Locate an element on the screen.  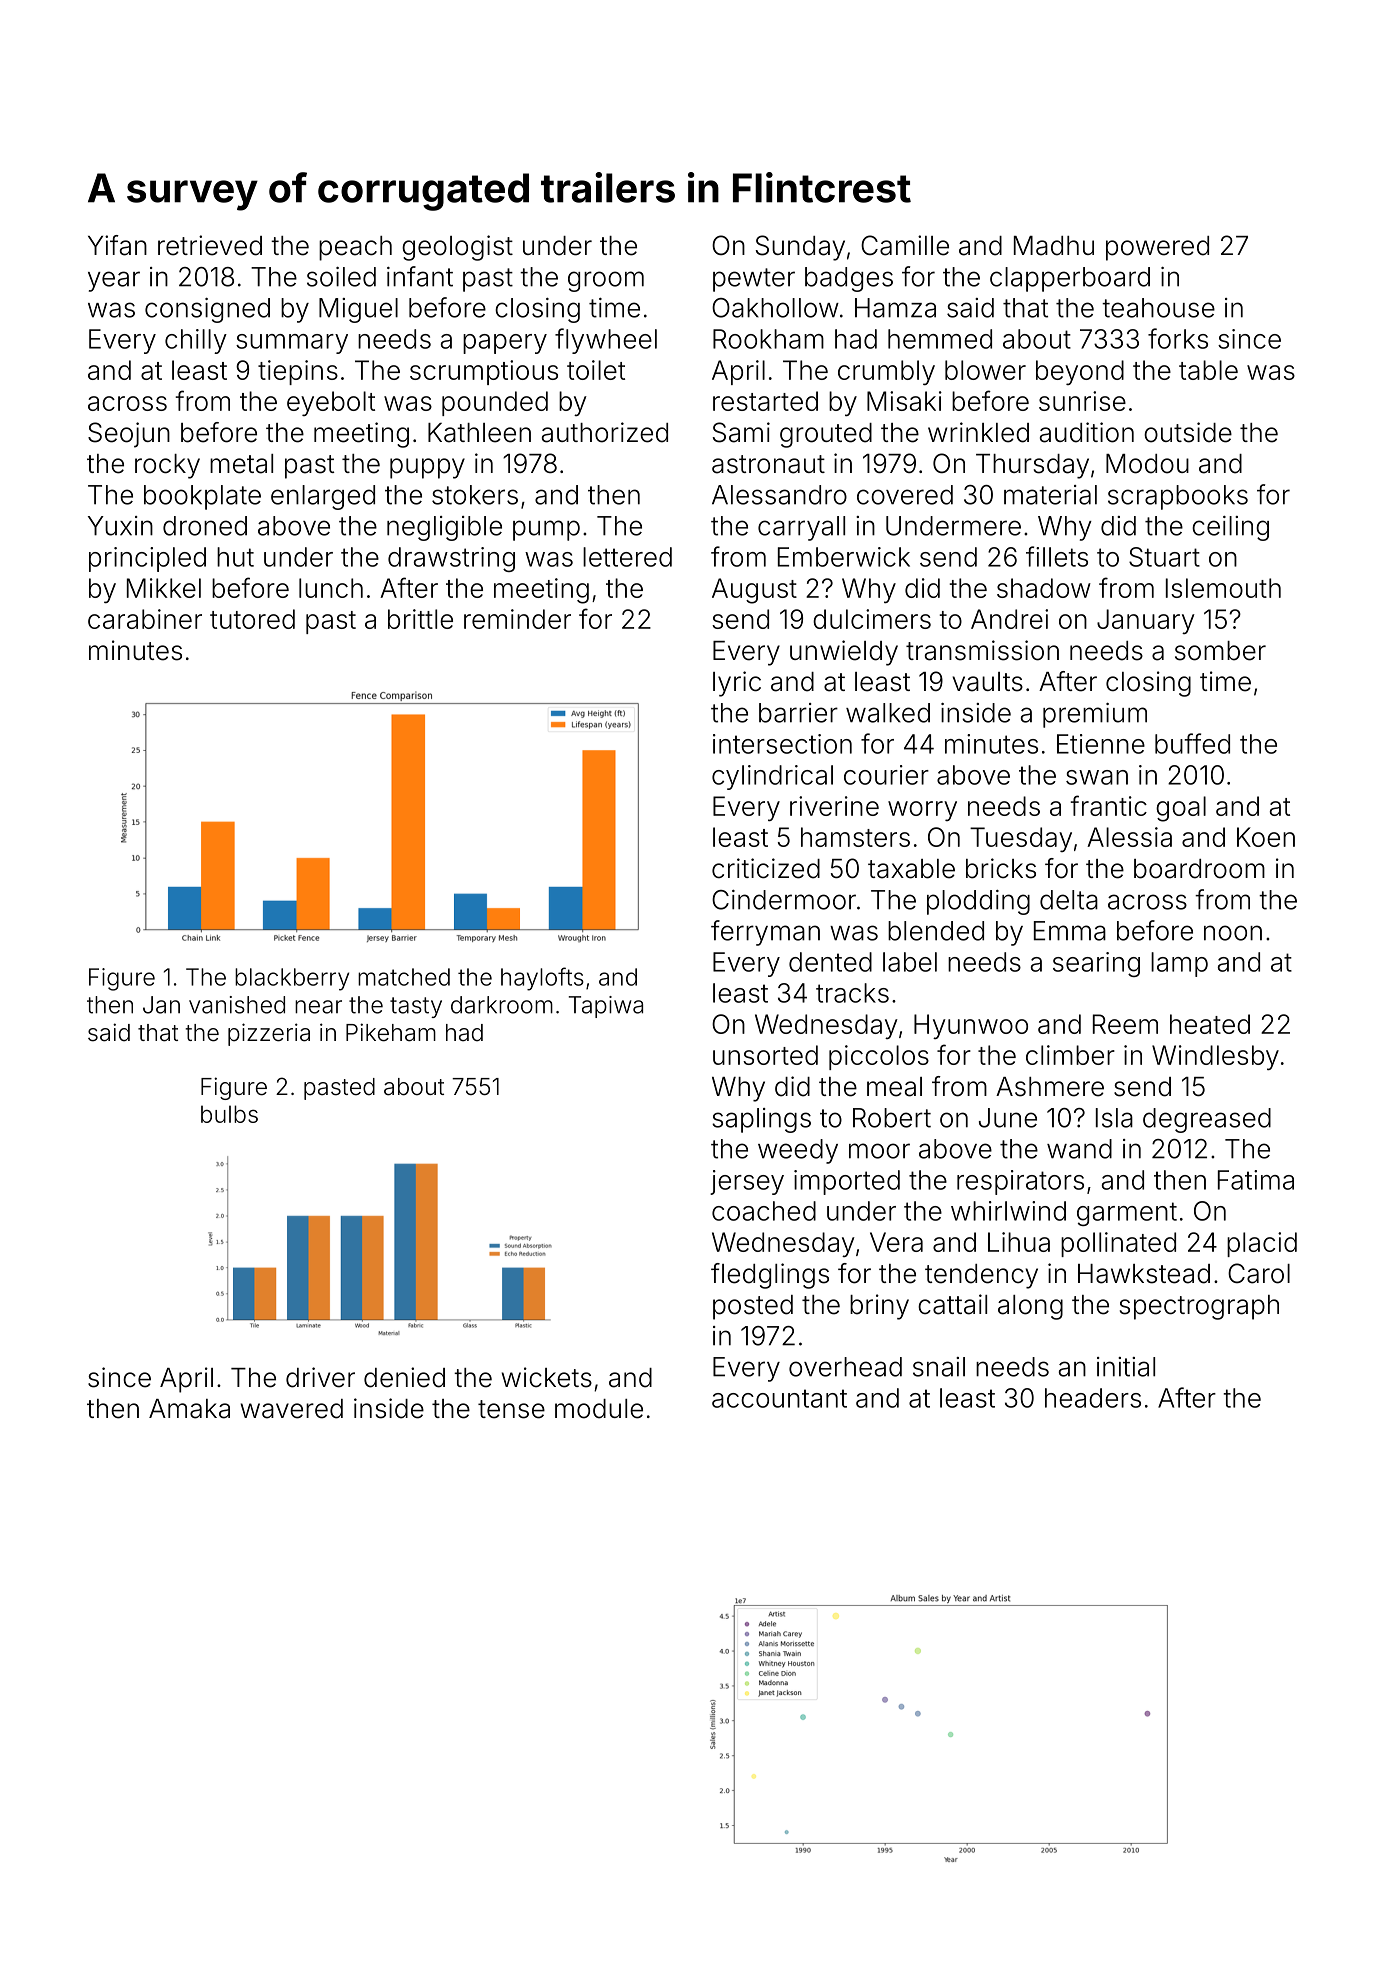
tendency is located at coordinates (981, 1276).
